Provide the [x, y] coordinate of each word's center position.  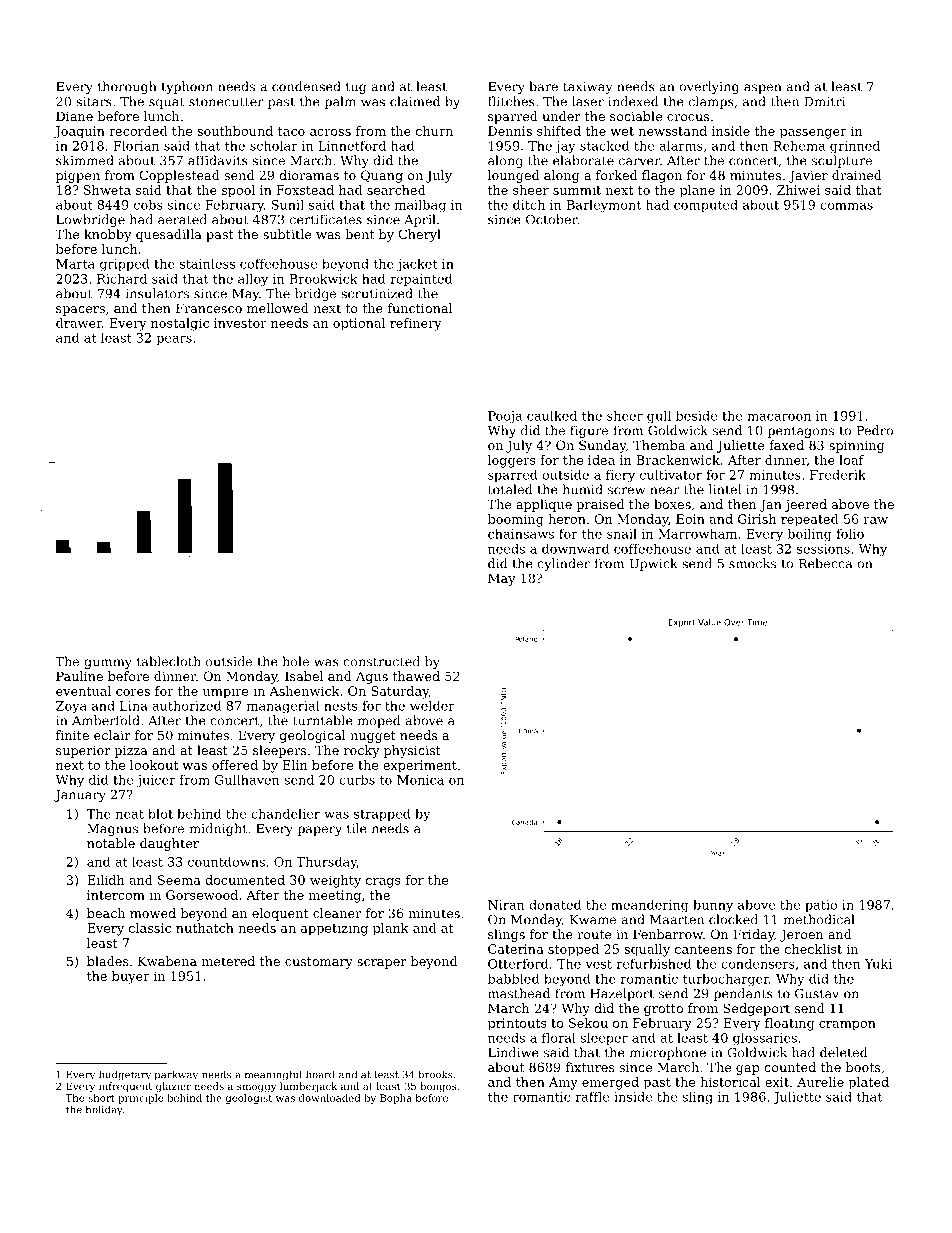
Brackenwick [678, 460]
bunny [713, 906]
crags [383, 883]
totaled [510, 489]
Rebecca [825, 563]
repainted [421, 279]
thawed [416, 676]
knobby [108, 235]
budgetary [125, 1075]
